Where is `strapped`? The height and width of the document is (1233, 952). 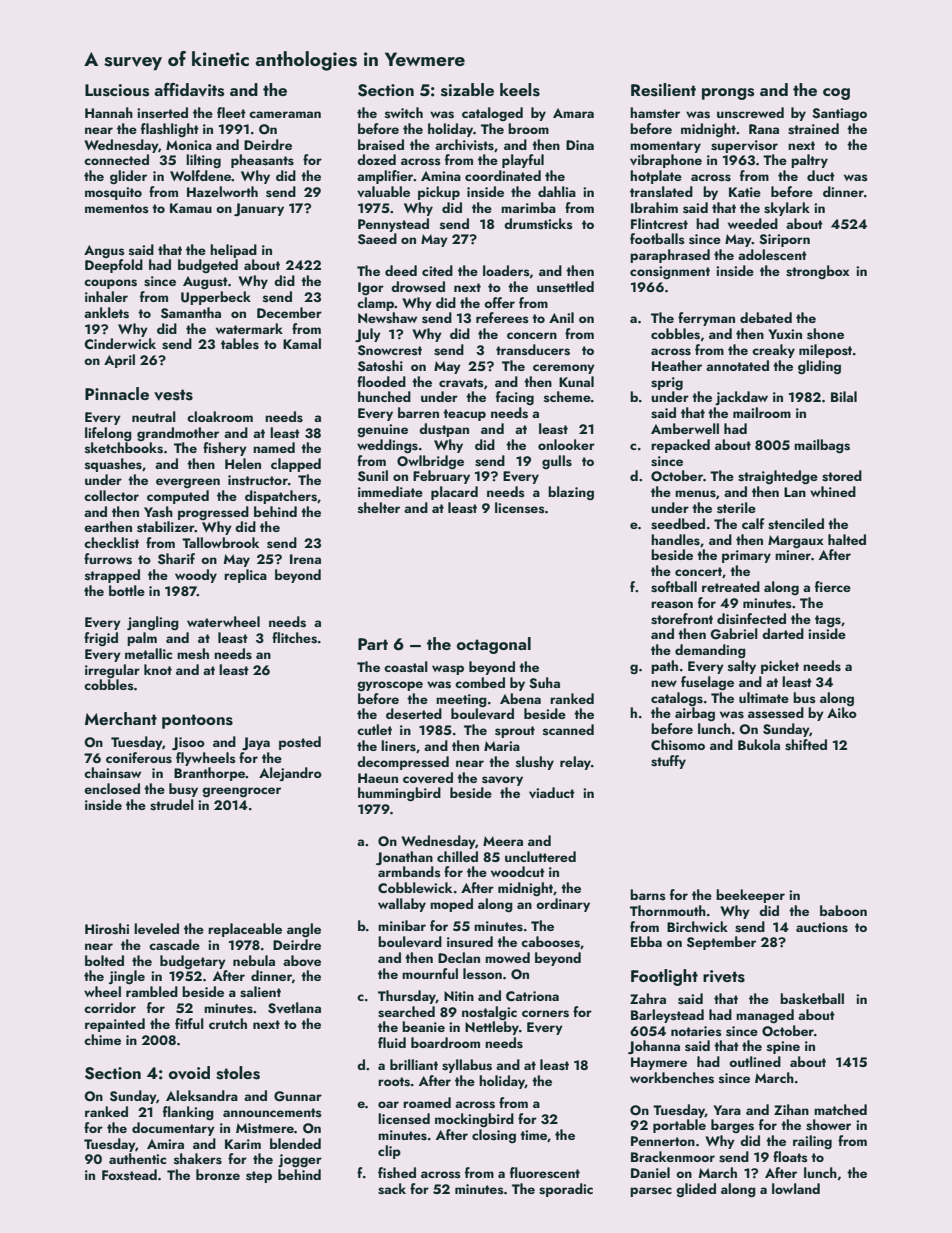
strapped is located at coordinates (112, 576).
